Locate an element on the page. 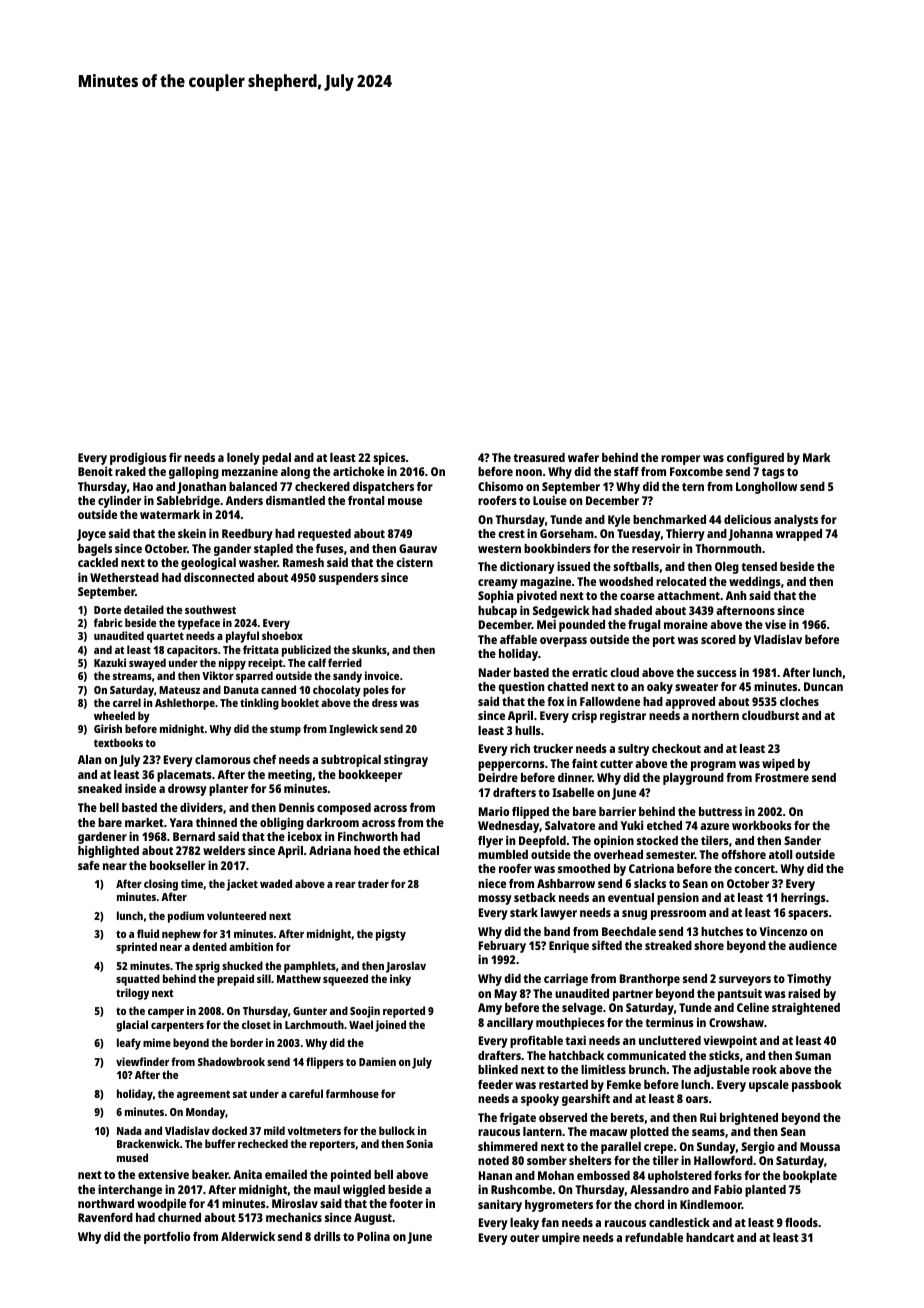 The height and width of the document is (1308, 924). checkout is located at coordinates (676, 748).
